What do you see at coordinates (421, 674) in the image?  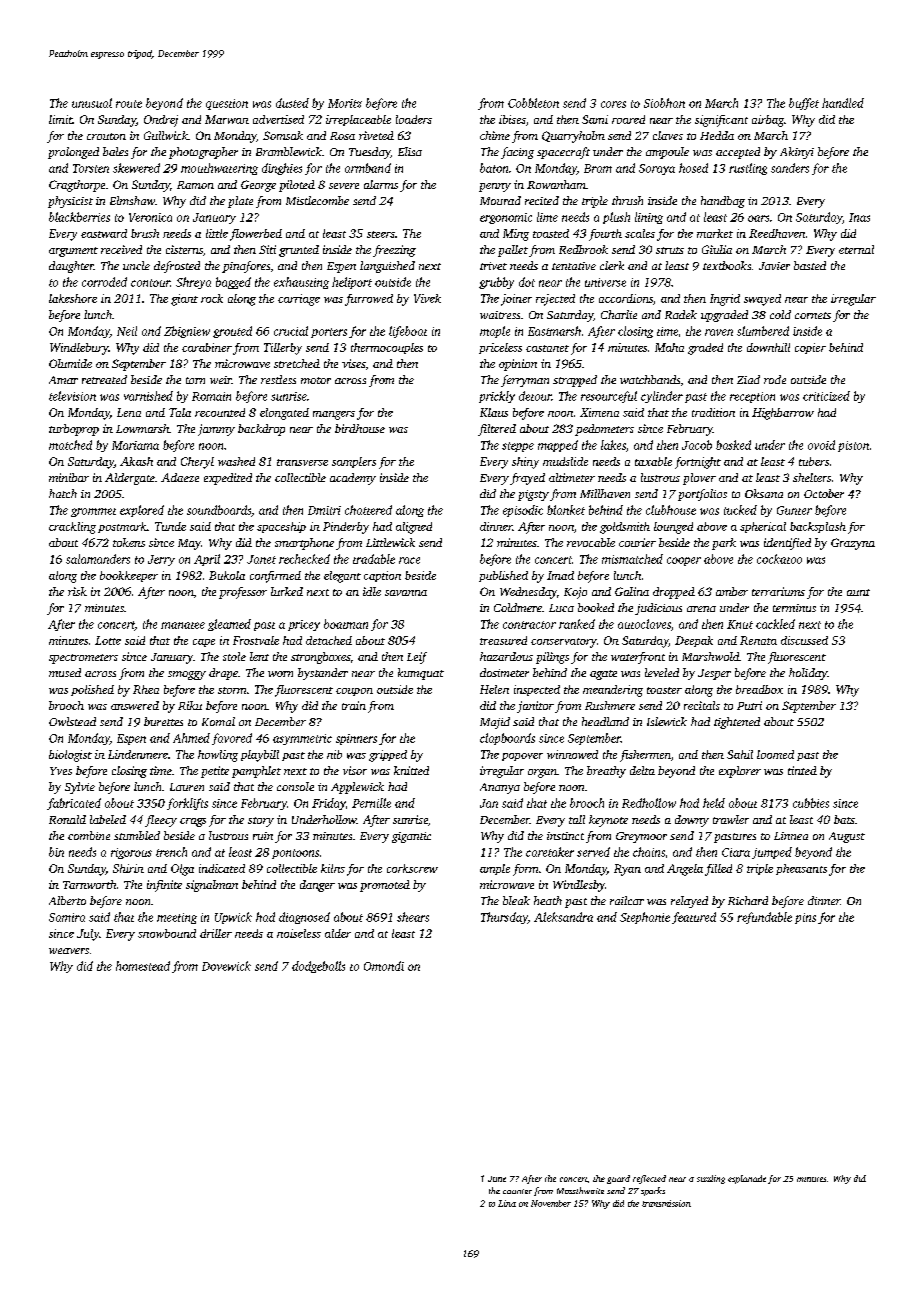 I see `kumquat` at bounding box center [421, 674].
